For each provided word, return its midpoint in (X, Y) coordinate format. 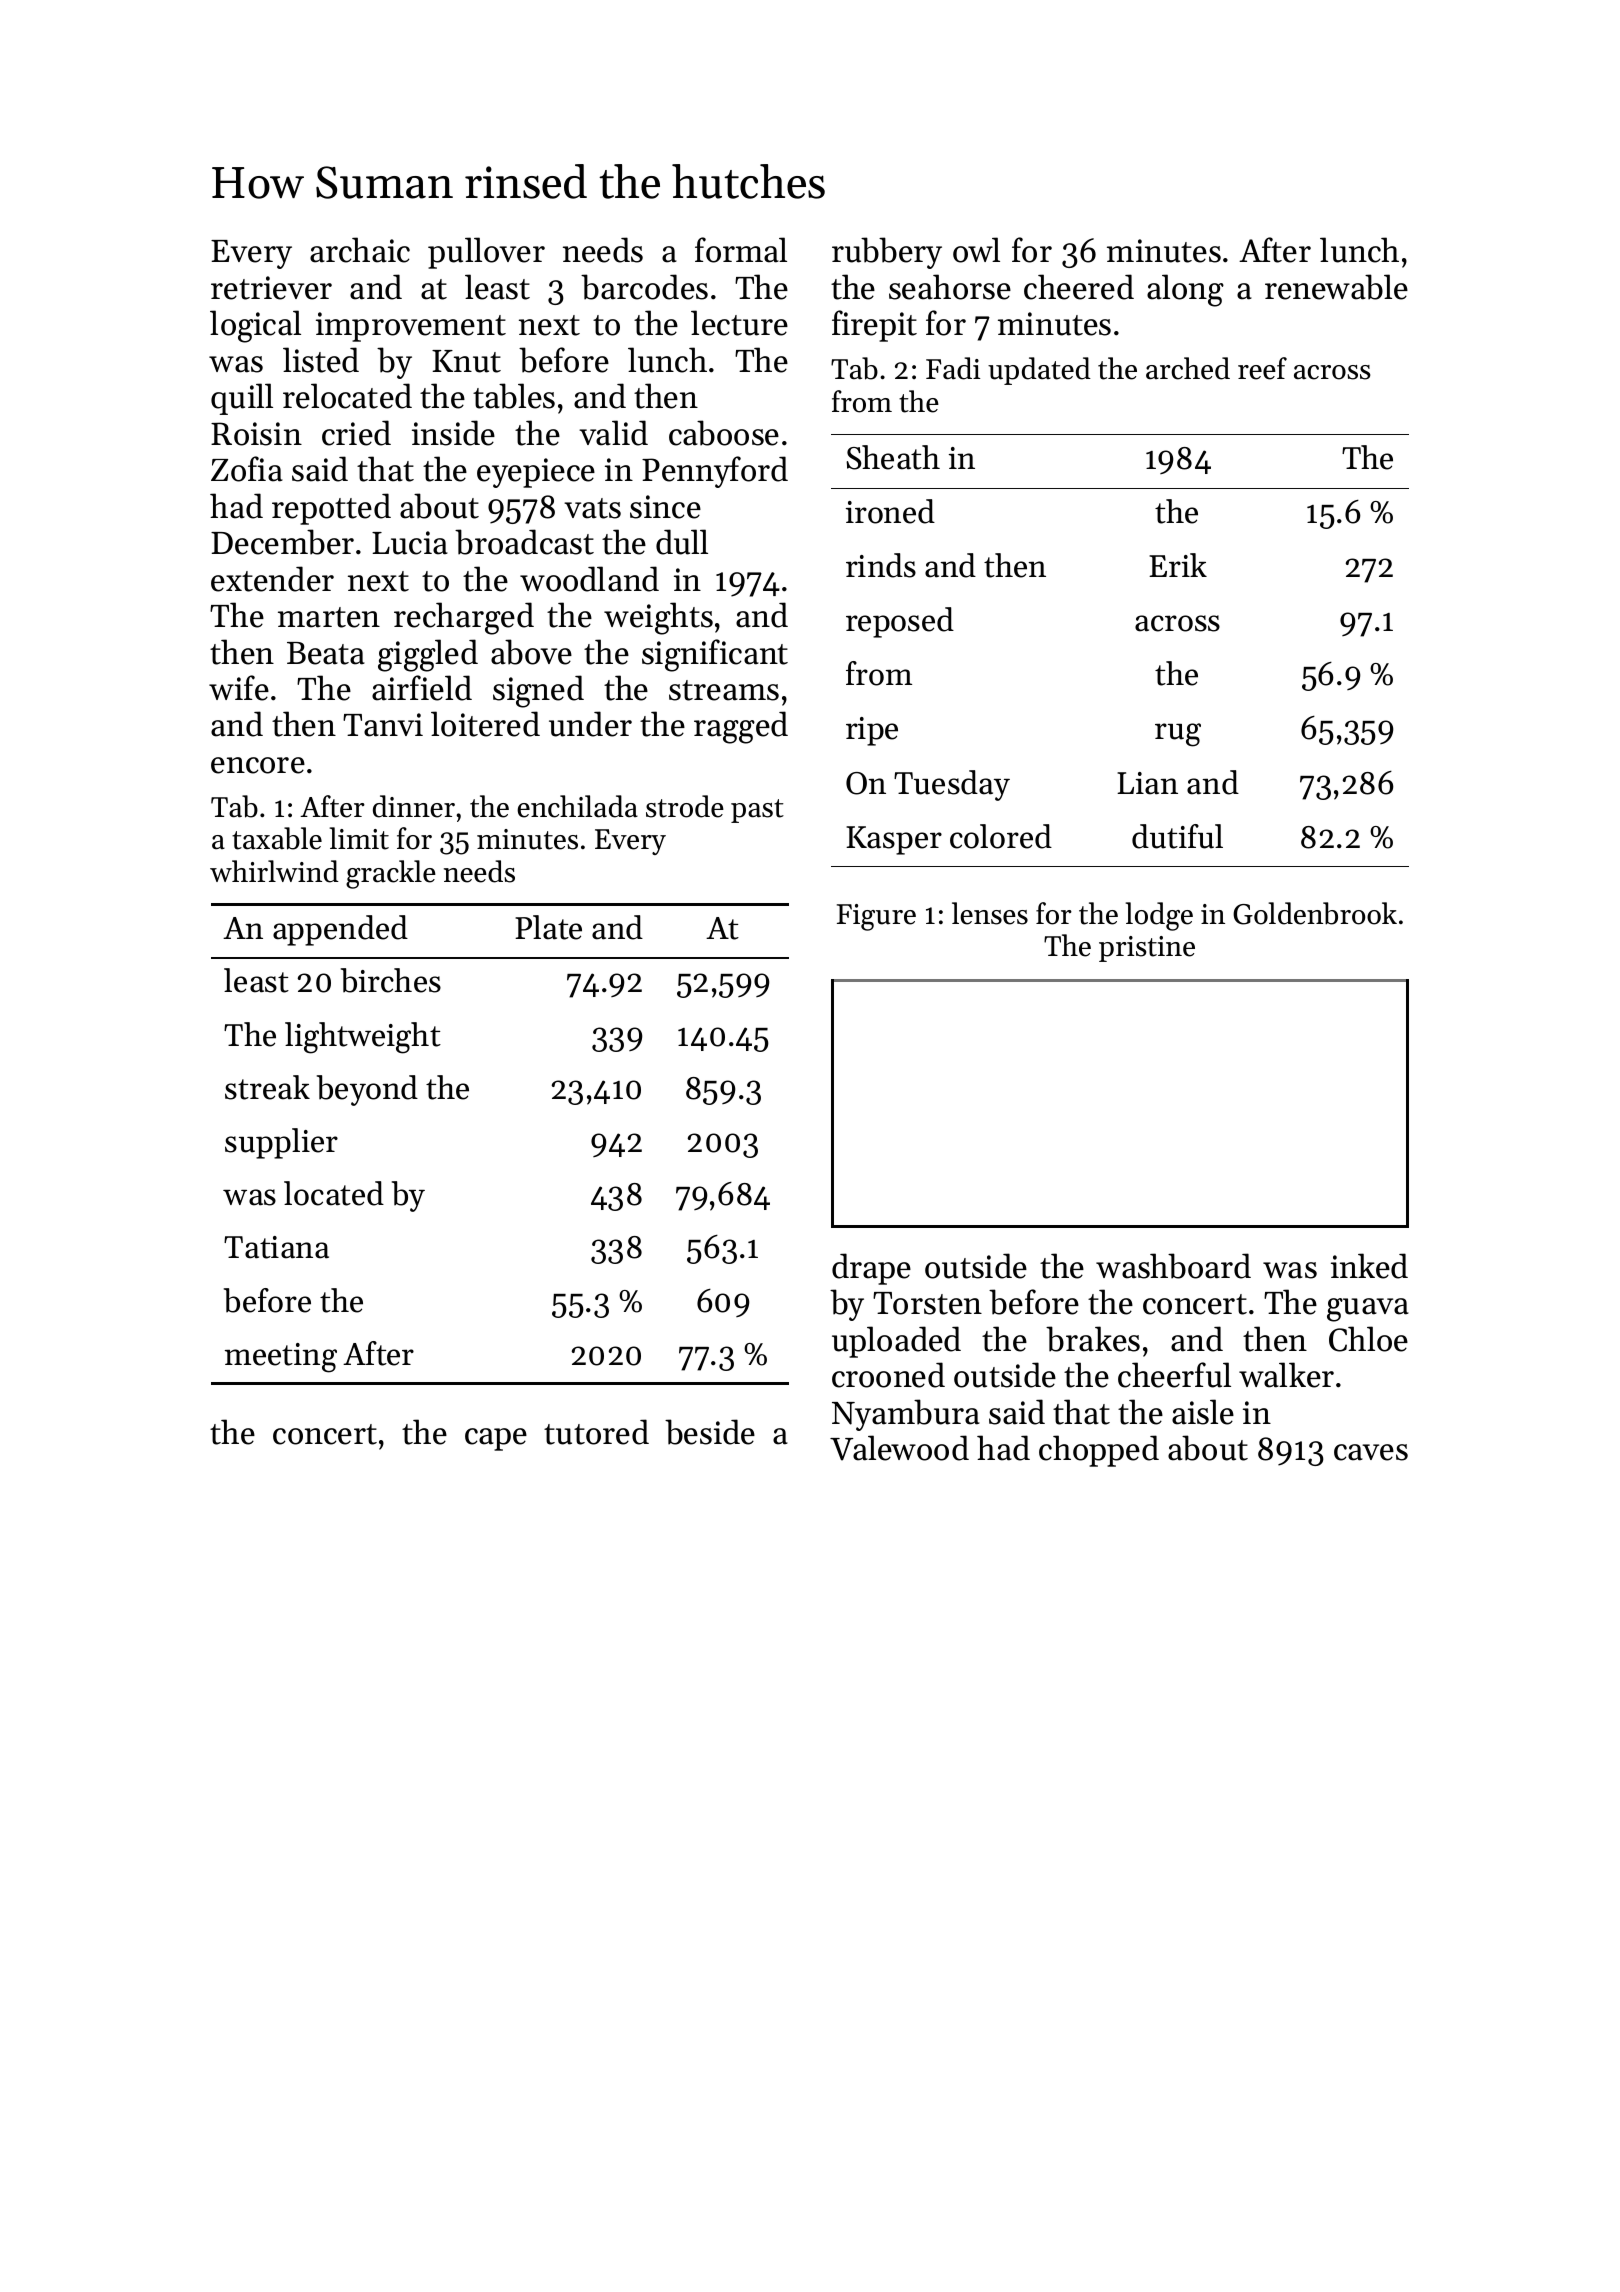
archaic (360, 250)
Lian (1147, 783)
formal (741, 250)
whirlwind (274, 871)
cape (496, 1439)
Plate (548, 927)
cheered (1079, 287)
